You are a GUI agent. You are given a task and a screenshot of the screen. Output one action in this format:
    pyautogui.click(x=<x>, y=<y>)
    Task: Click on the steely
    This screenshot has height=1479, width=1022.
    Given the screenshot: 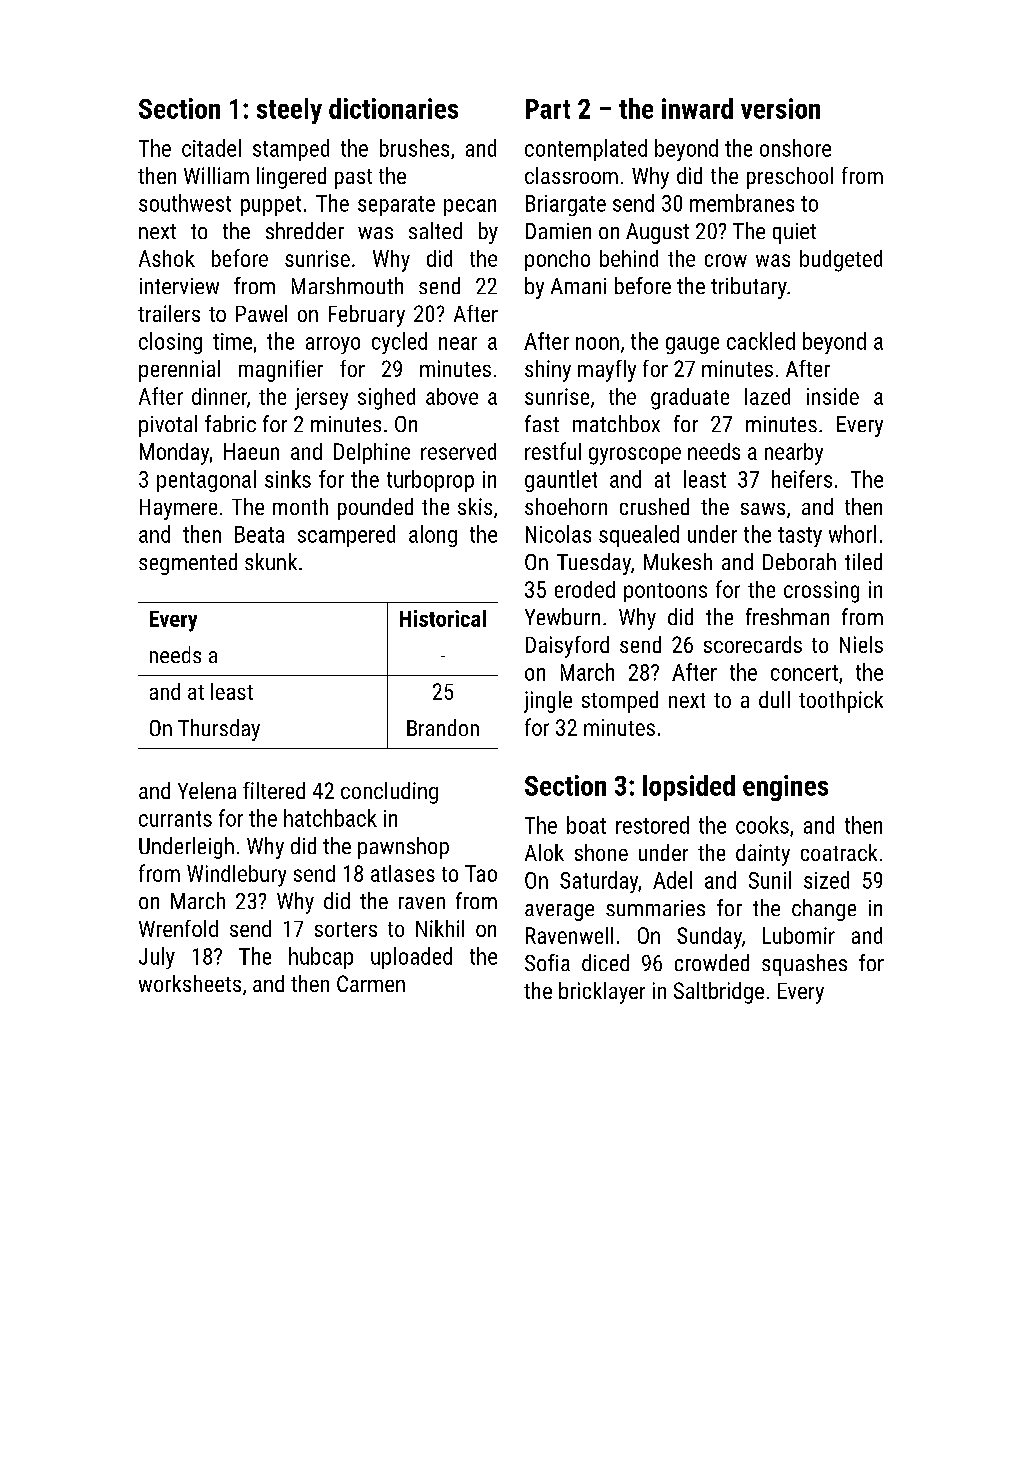 What is the action you would take?
    pyautogui.click(x=289, y=111)
